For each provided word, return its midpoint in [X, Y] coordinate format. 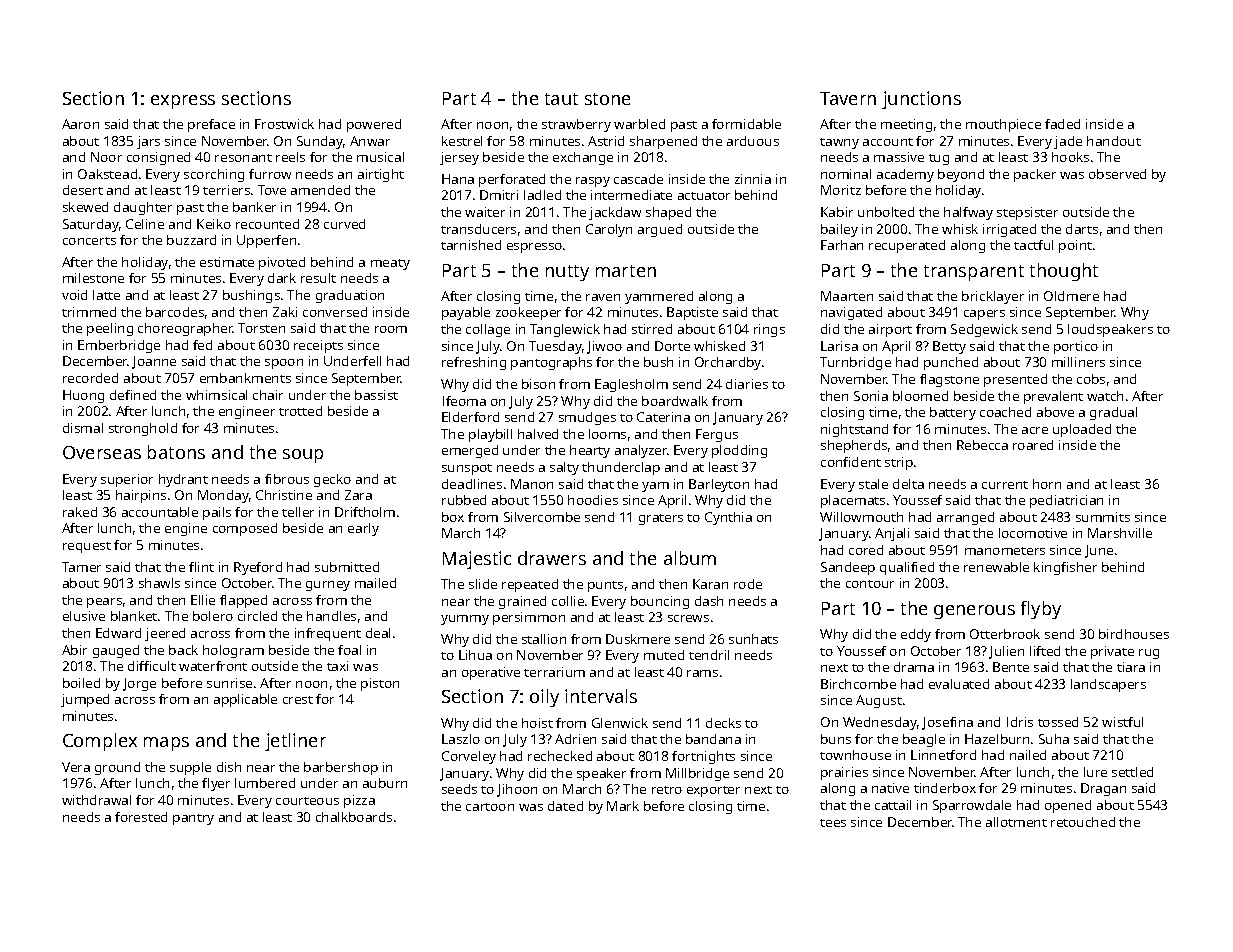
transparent [974, 273]
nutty [567, 273]
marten [626, 271]
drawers [552, 558]
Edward [118, 633]
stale [873, 484]
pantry [193, 819]
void [74, 295]
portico [1076, 347]
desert [83, 190]
